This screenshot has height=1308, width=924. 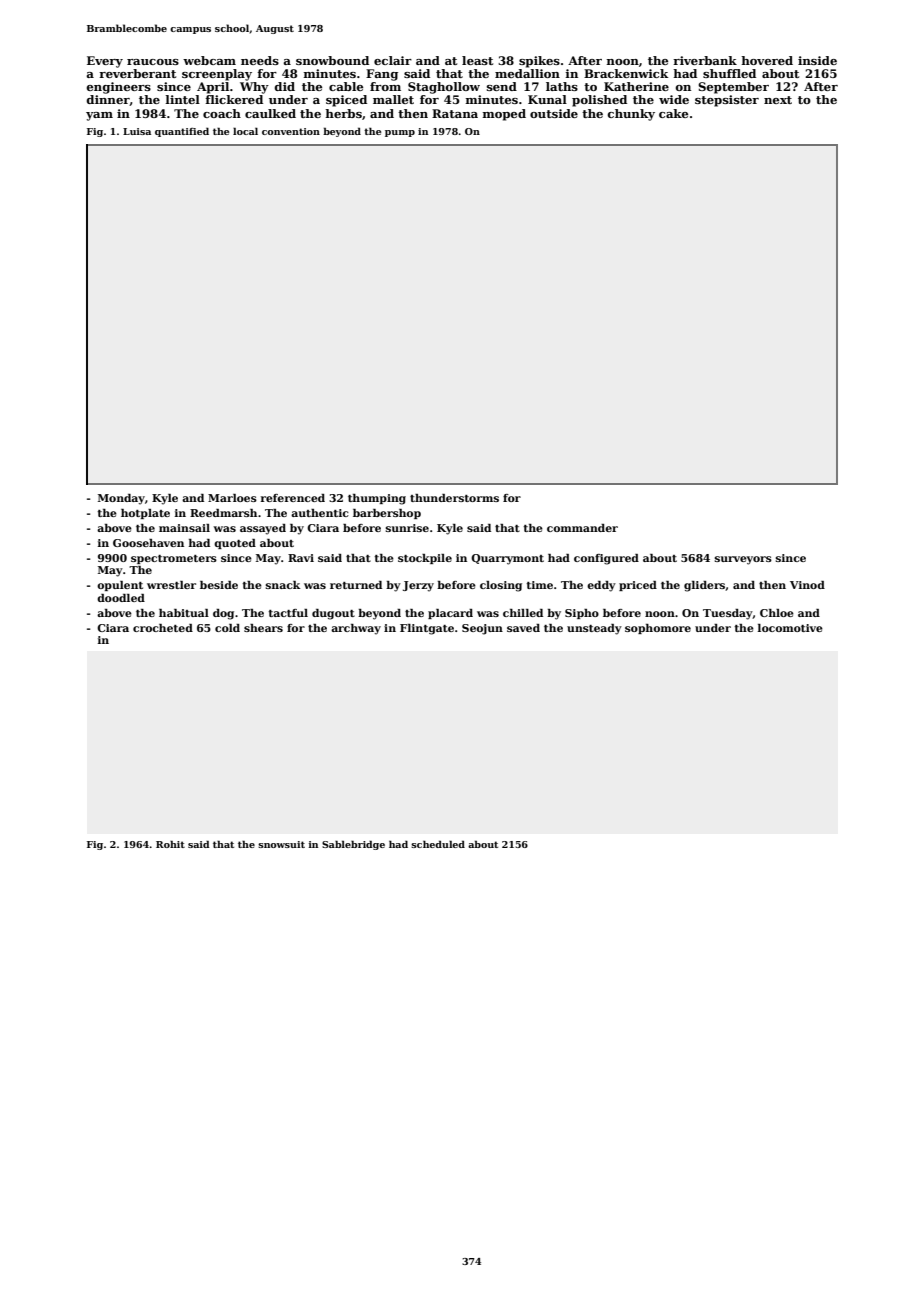 I want to click on pump, so click(x=400, y=133).
